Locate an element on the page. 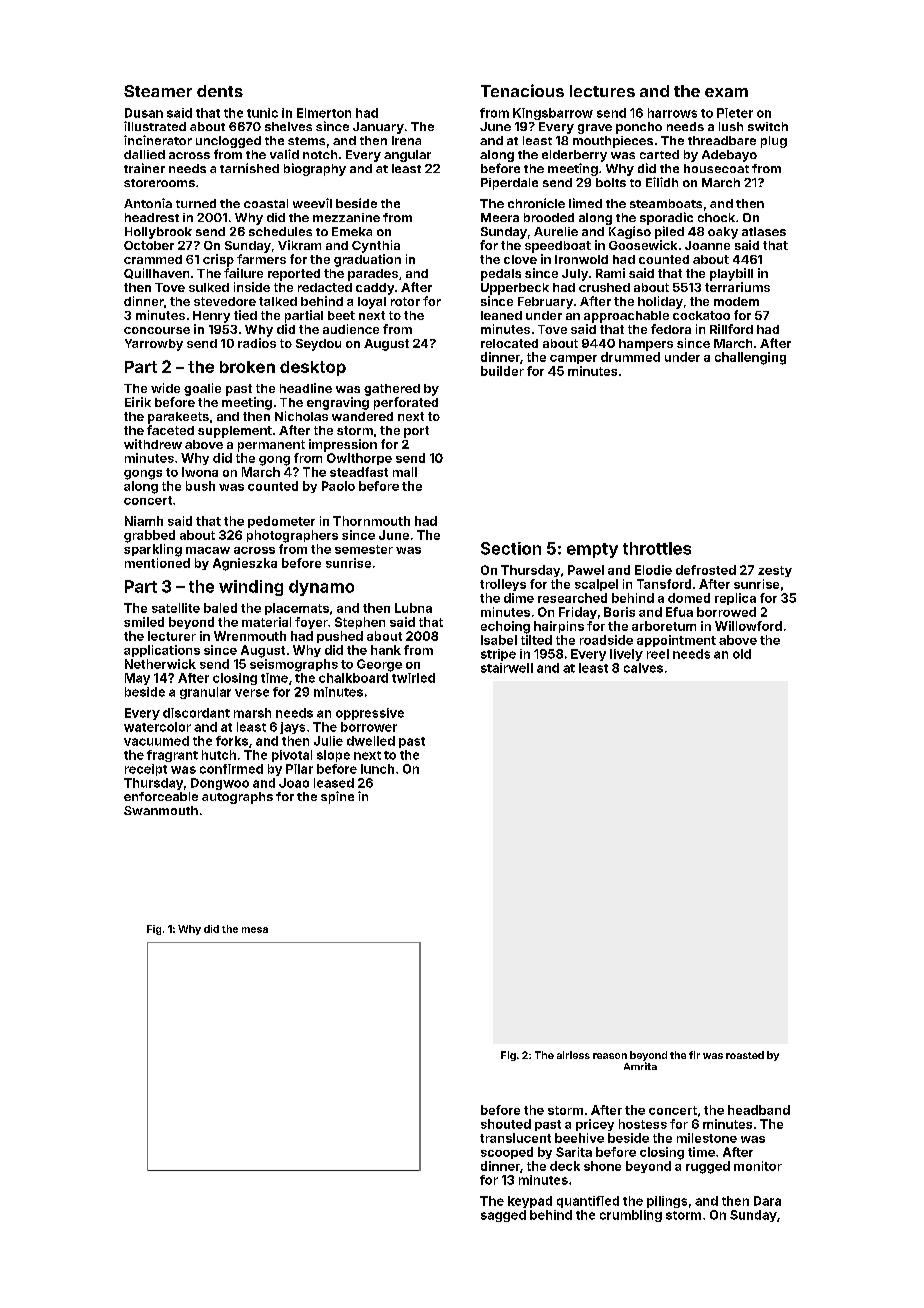 The width and height of the page is (924, 1308). watercolor is located at coordinates (157, 727).
